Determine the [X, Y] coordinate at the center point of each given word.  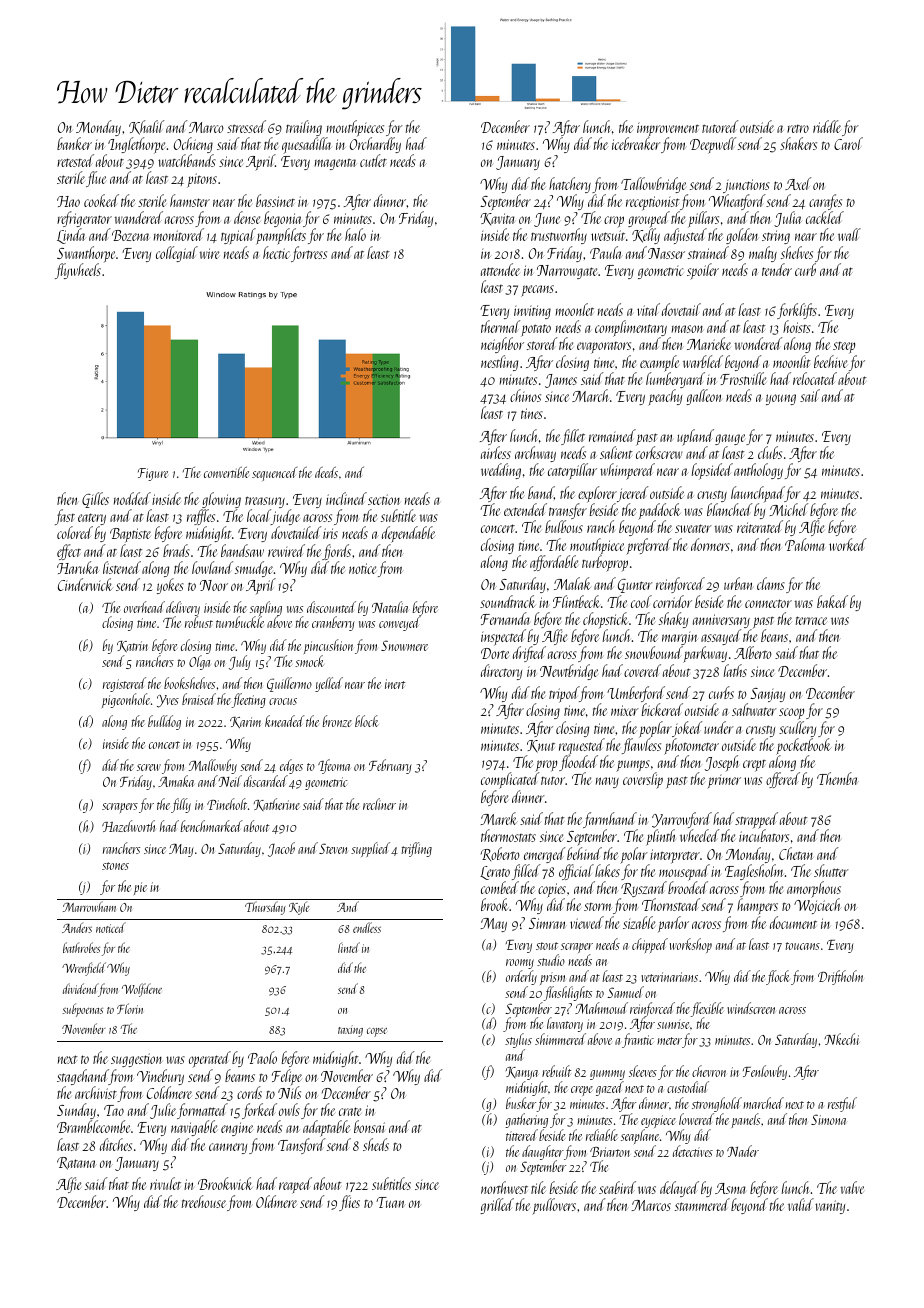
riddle [827, 126]
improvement [668, 130]
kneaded [285, 721]
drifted [529, 654]
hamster [190, 200]
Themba [838, 778]
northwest [504, 1187]
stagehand [83, 1077]
